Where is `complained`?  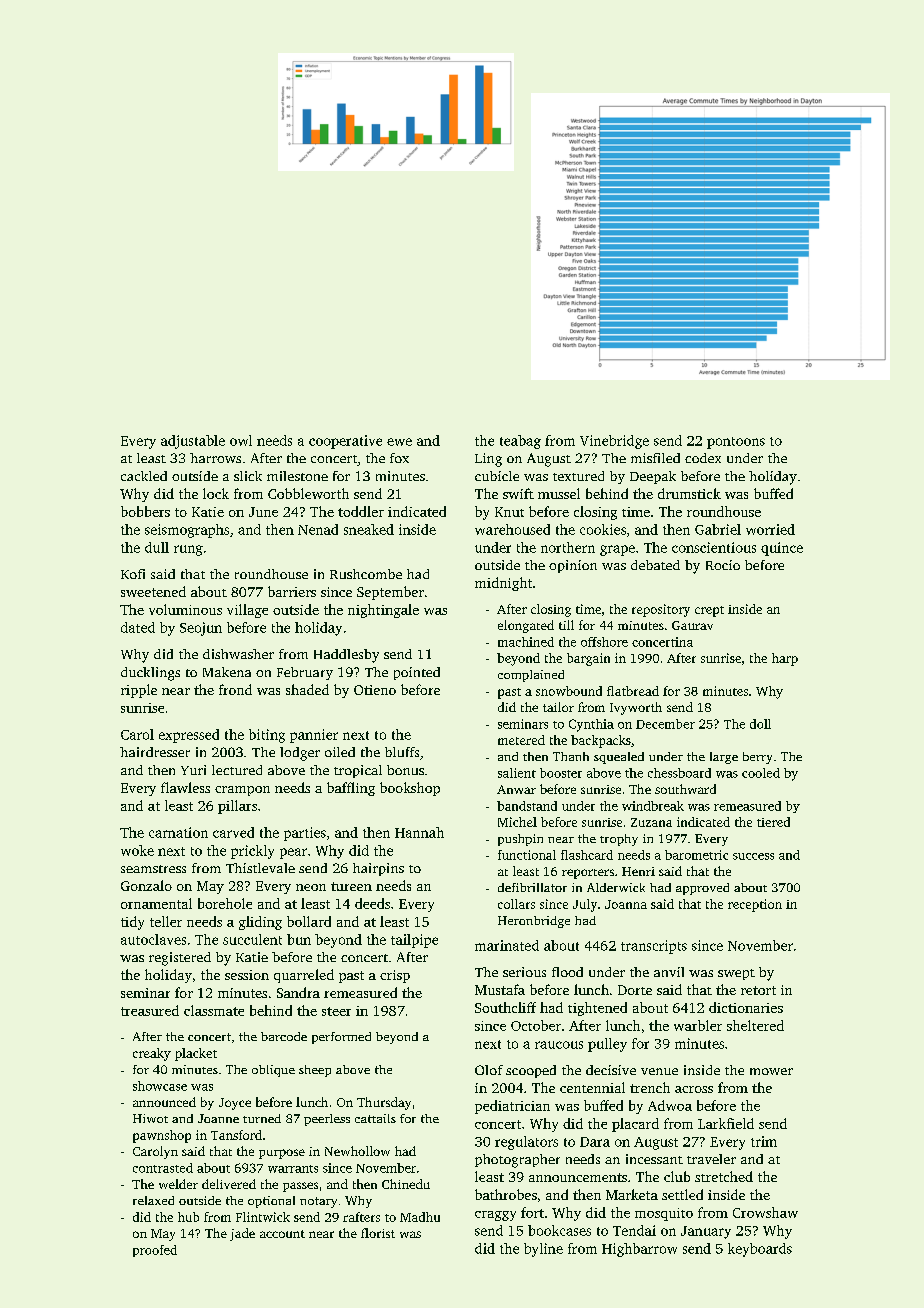
complained is located at coordinates (531, 676).
